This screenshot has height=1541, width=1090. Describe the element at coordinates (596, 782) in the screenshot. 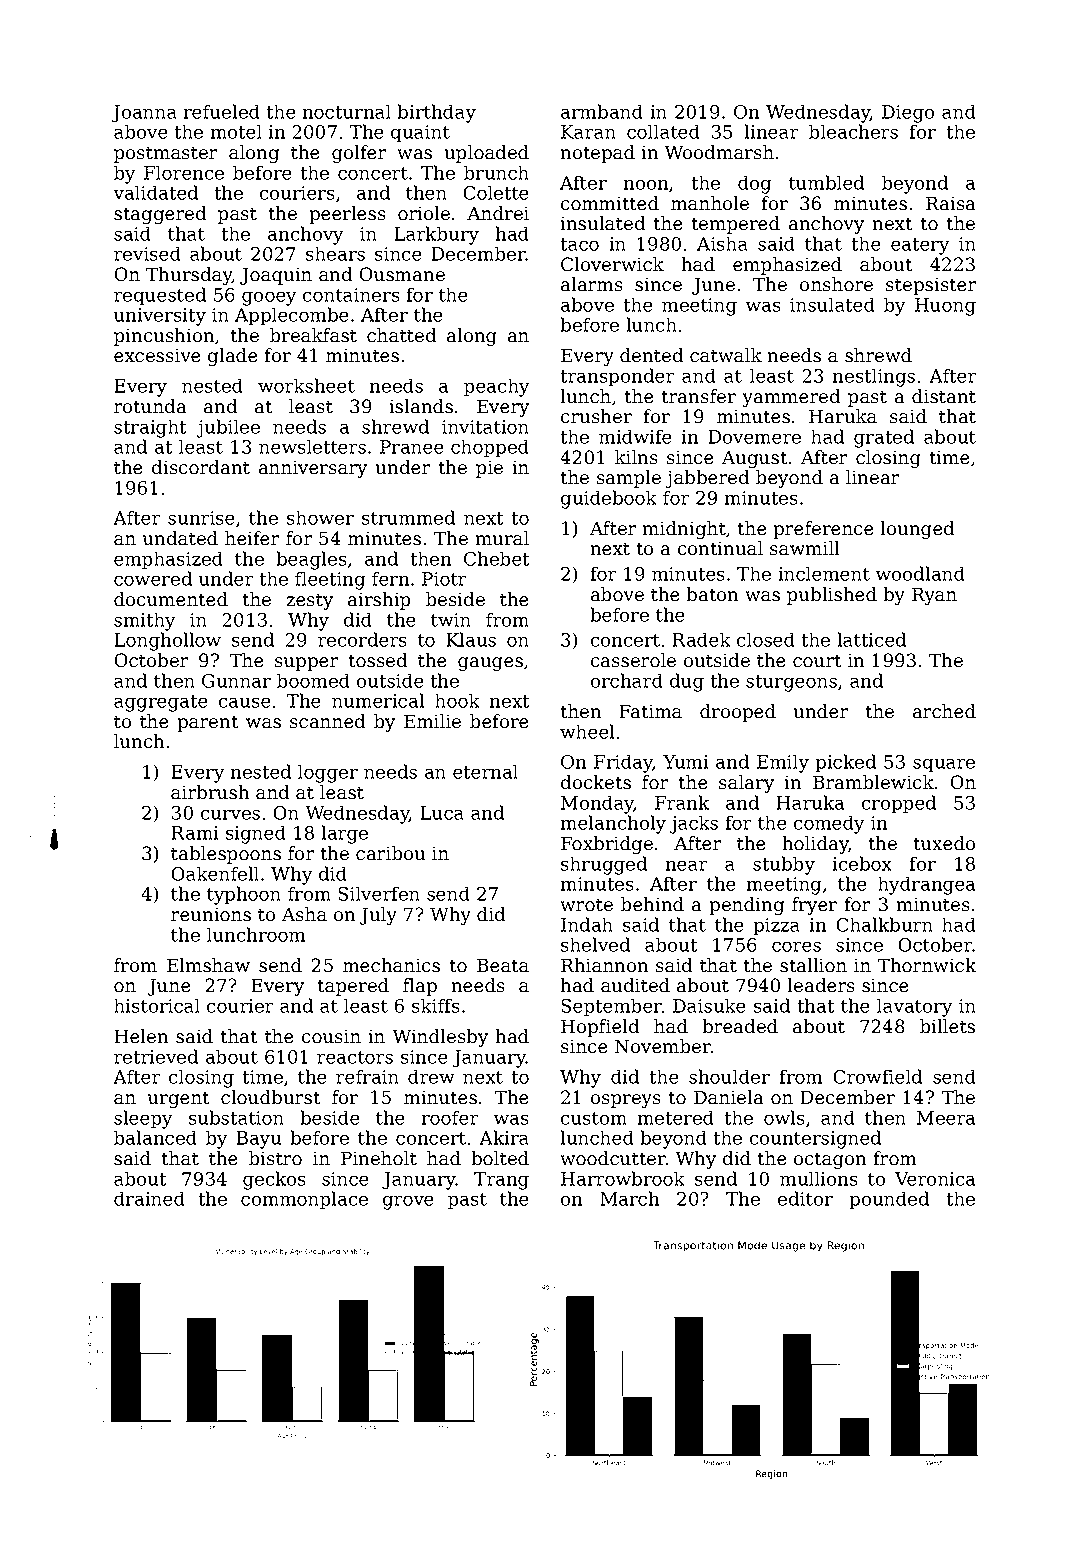

I see `dockets` at that location.
